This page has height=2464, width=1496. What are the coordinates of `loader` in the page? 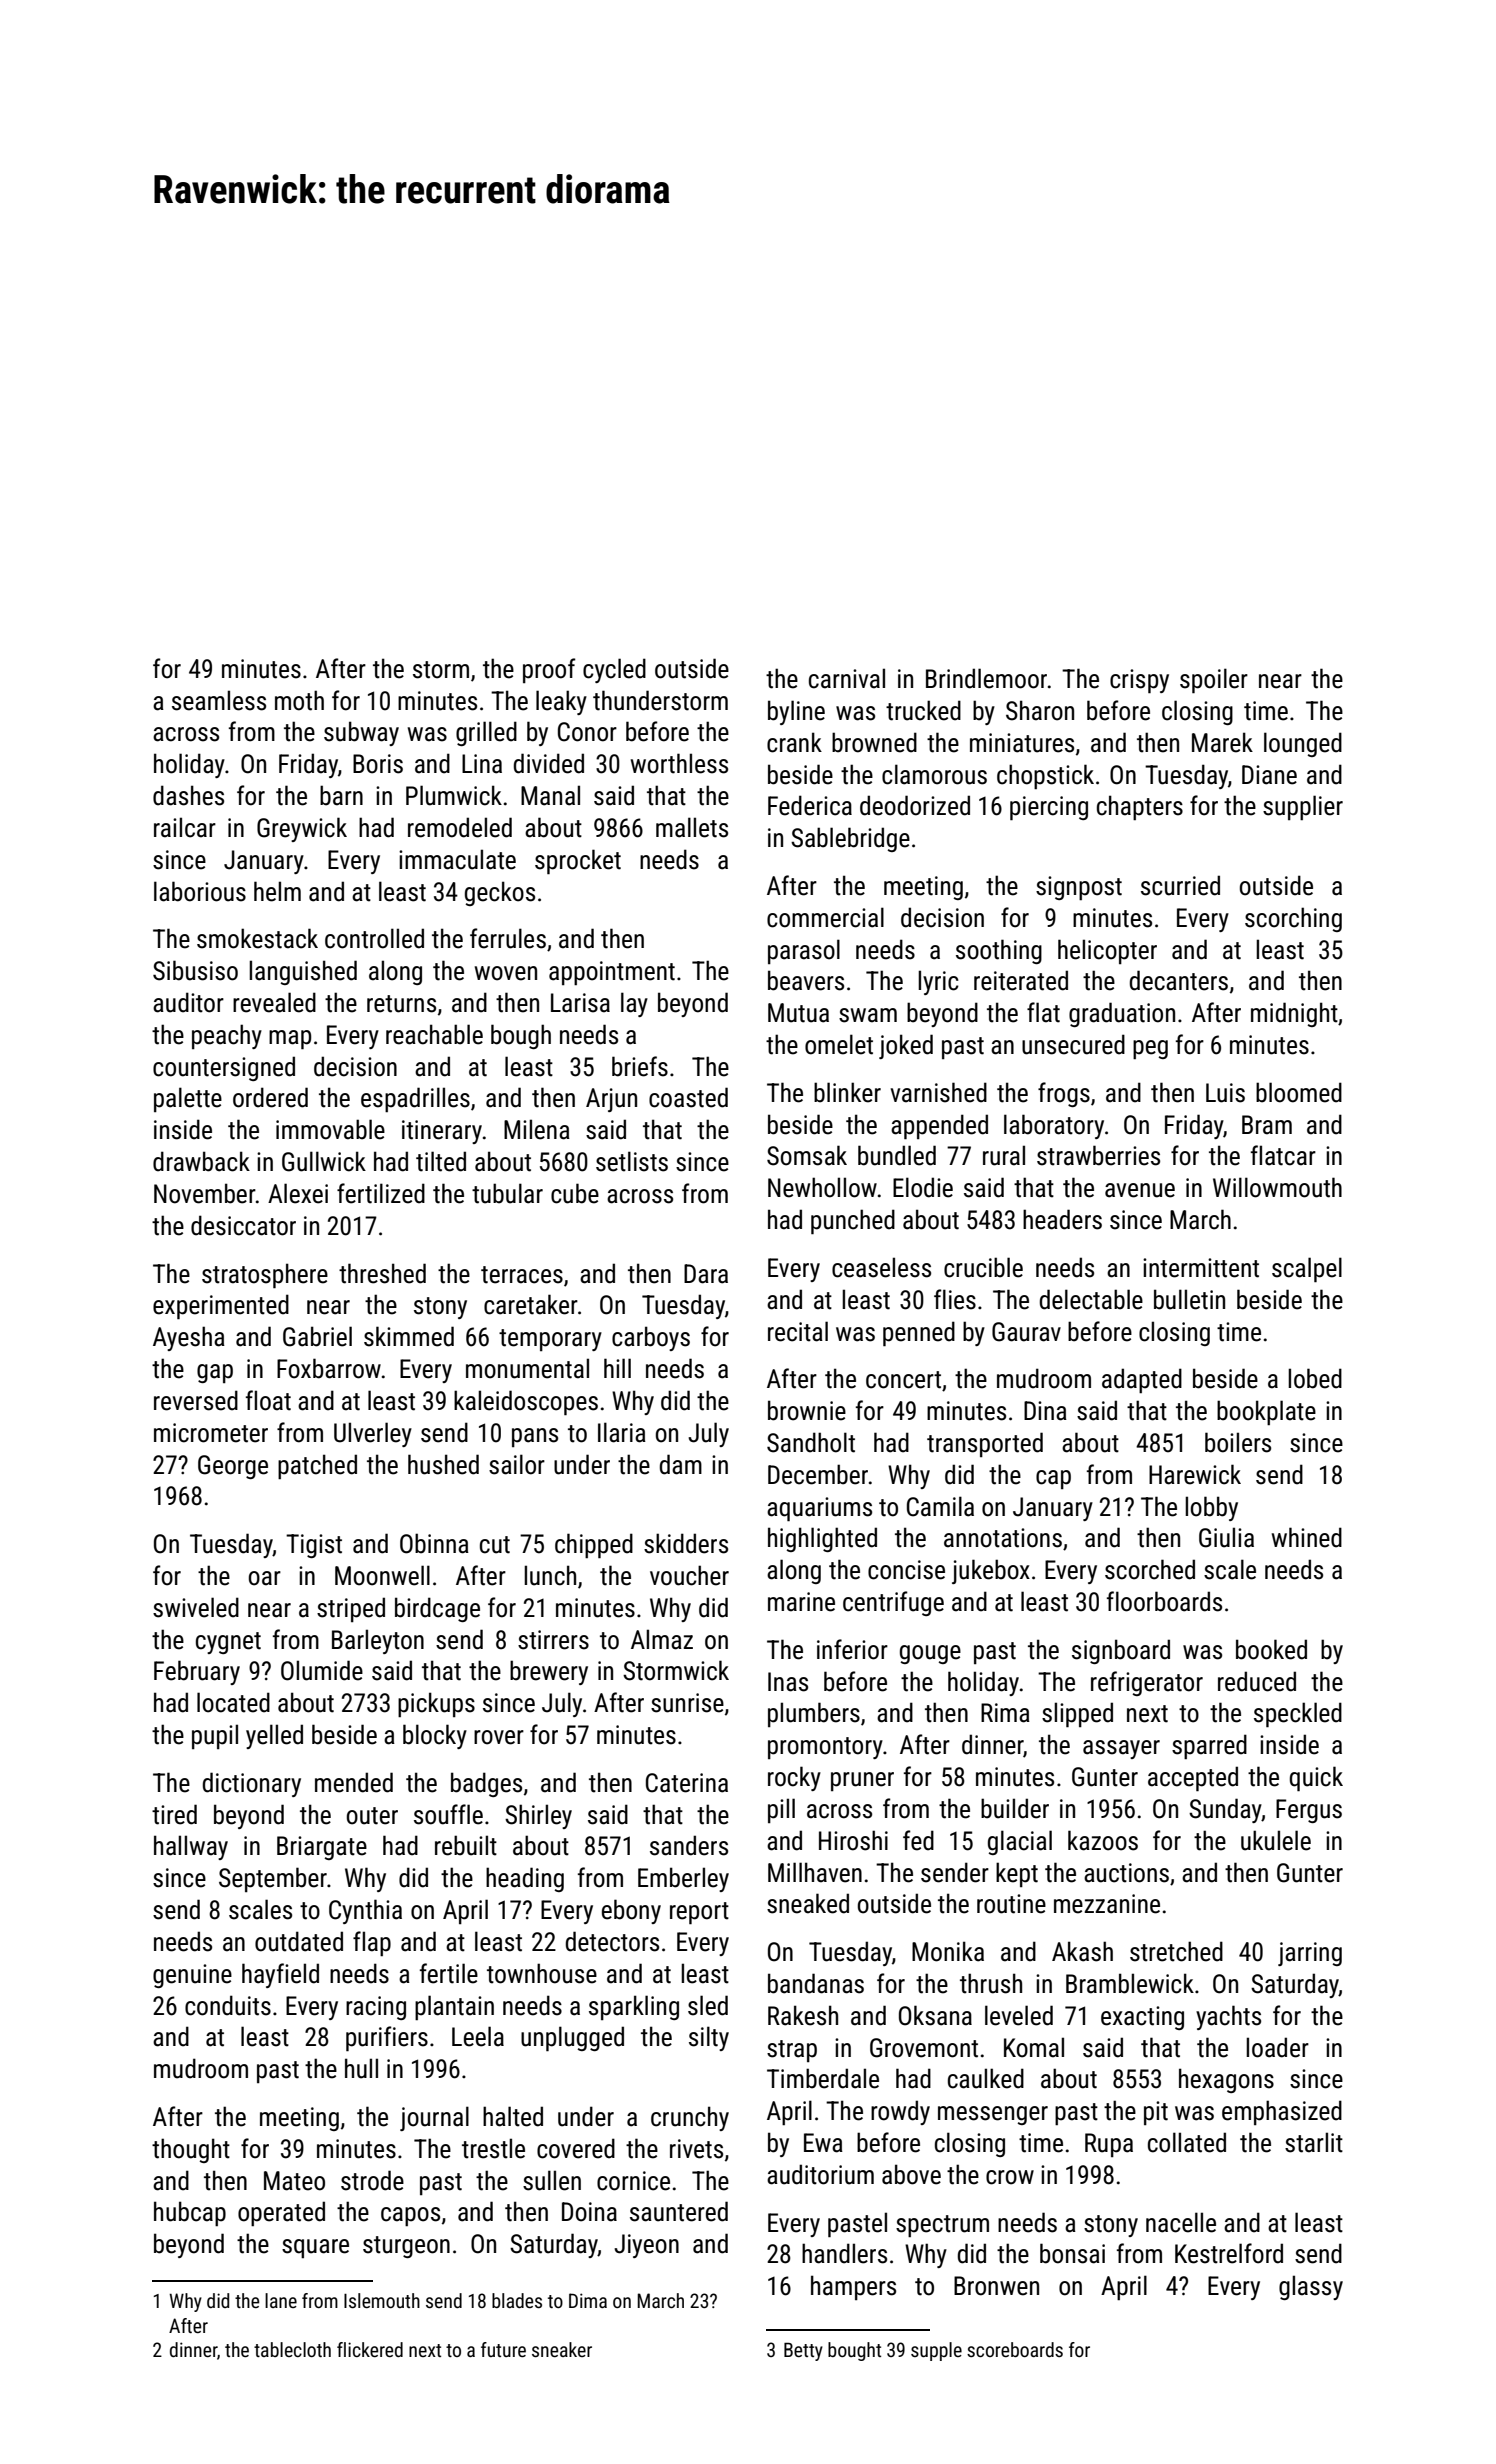 It's located at (1277, 2047).
